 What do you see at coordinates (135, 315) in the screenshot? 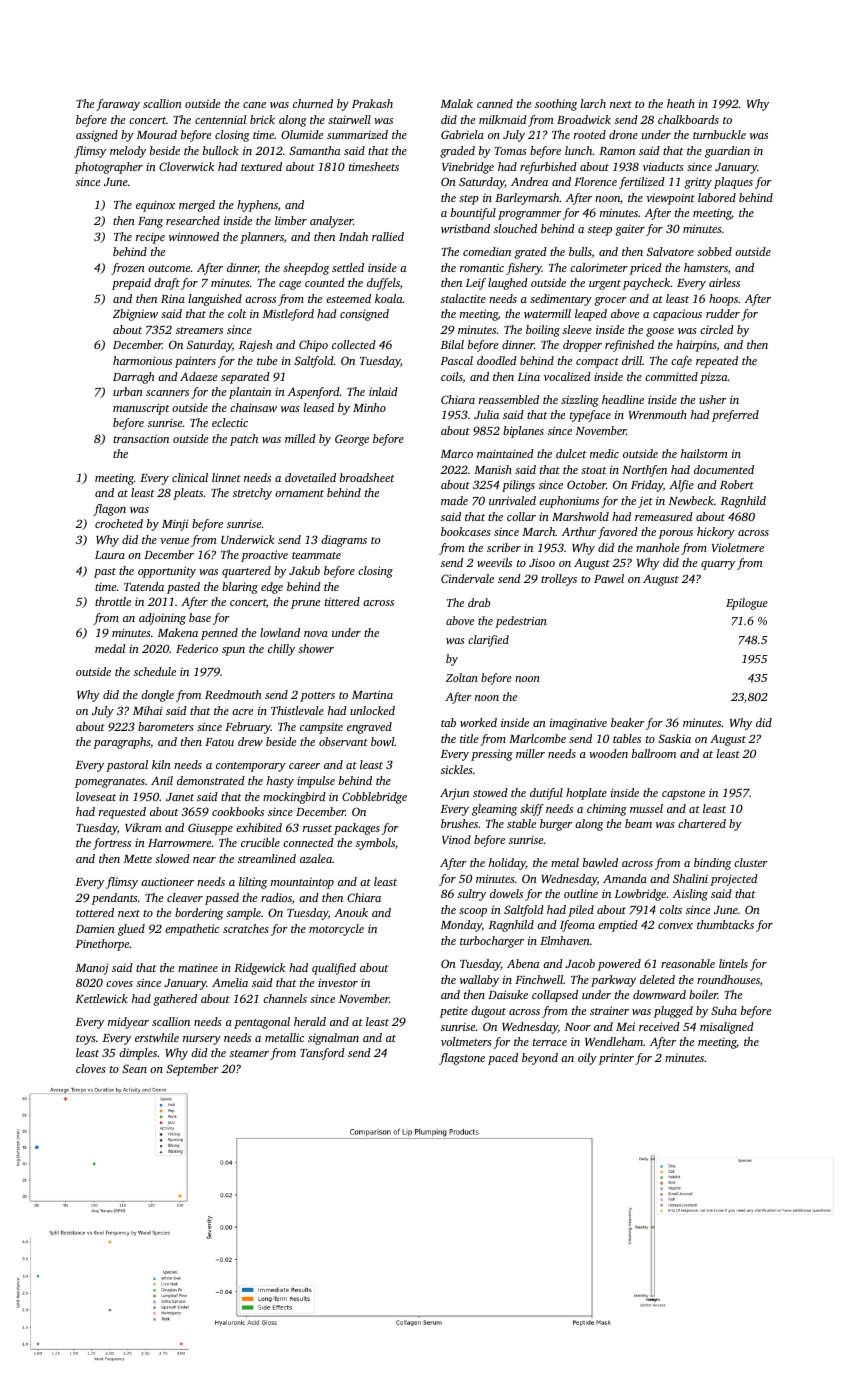
I see `Zbigniew` at bounding box center [135, 315].
